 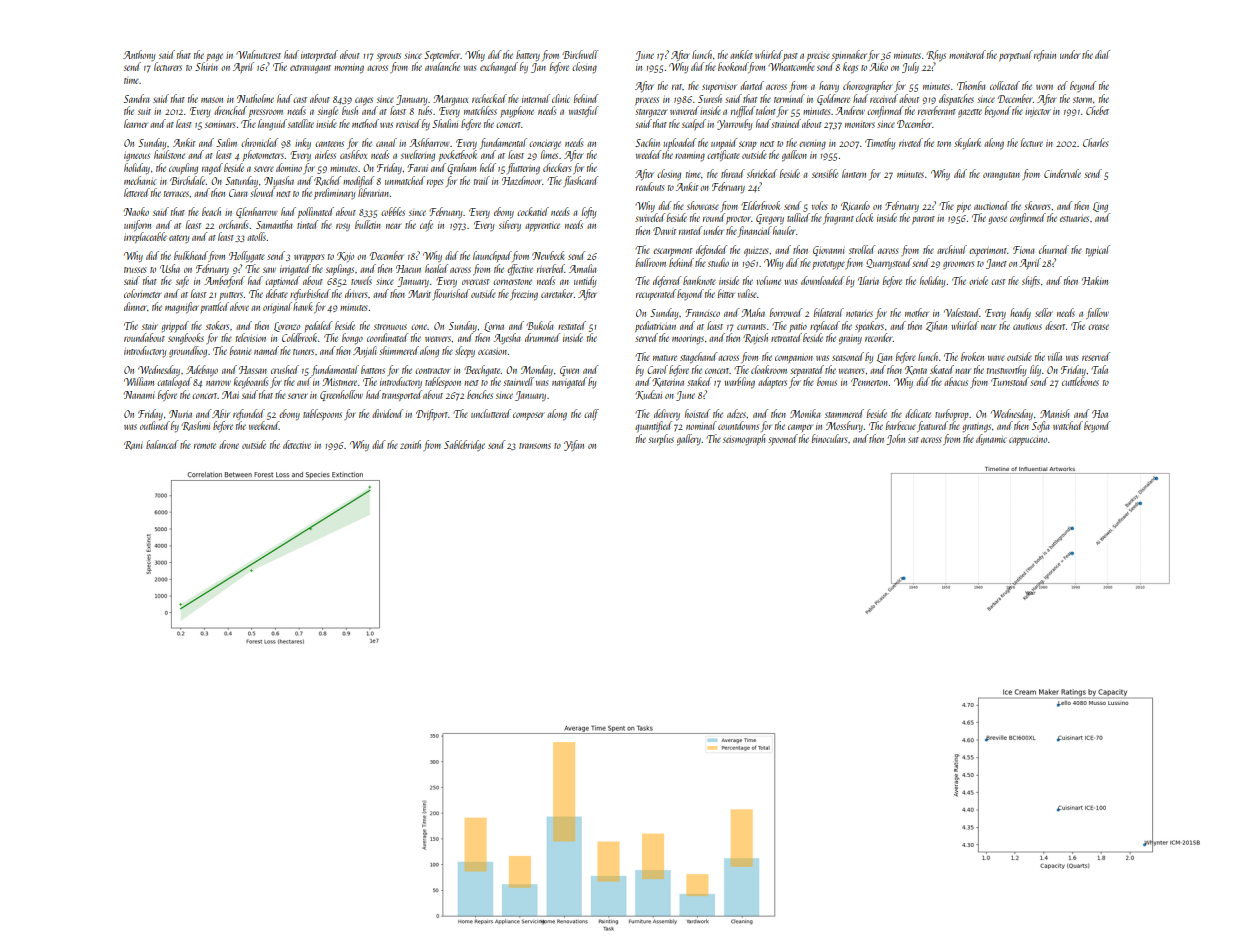 I want to click on Sandra, so click(x=137, y=98).
